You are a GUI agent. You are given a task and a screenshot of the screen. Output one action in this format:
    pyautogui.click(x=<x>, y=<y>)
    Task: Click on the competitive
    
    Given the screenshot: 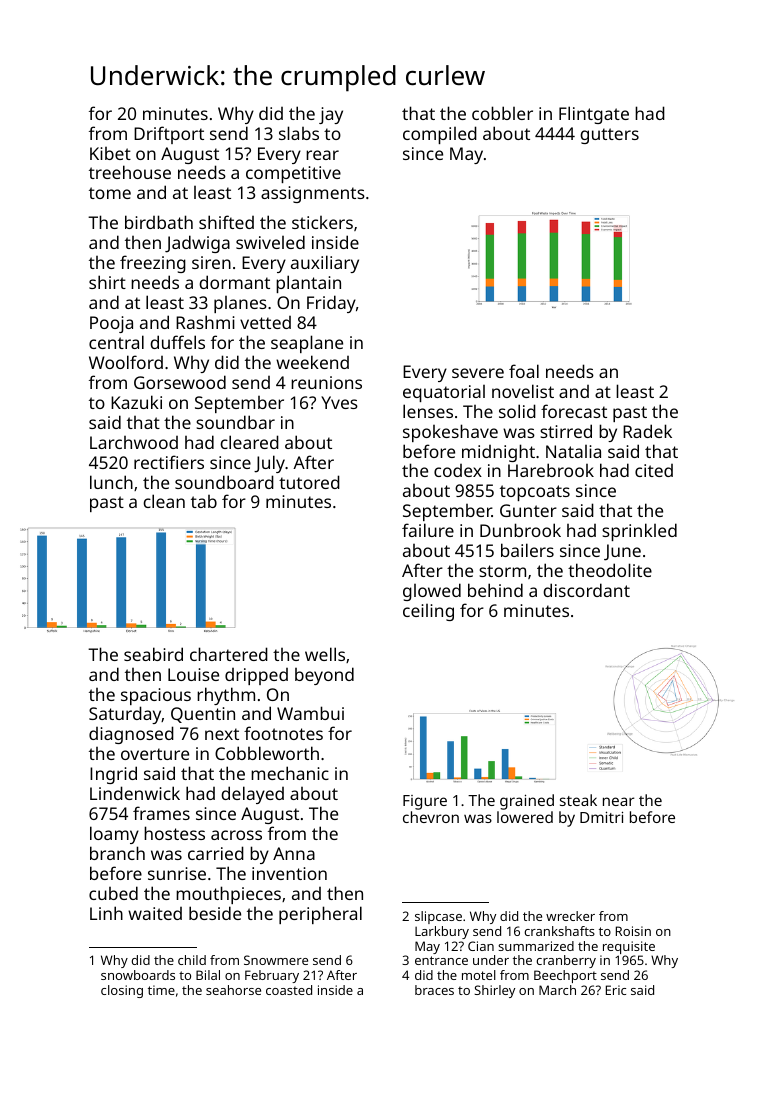 What is the action you would take?
    pyautogui.click(x=293, y=174)
